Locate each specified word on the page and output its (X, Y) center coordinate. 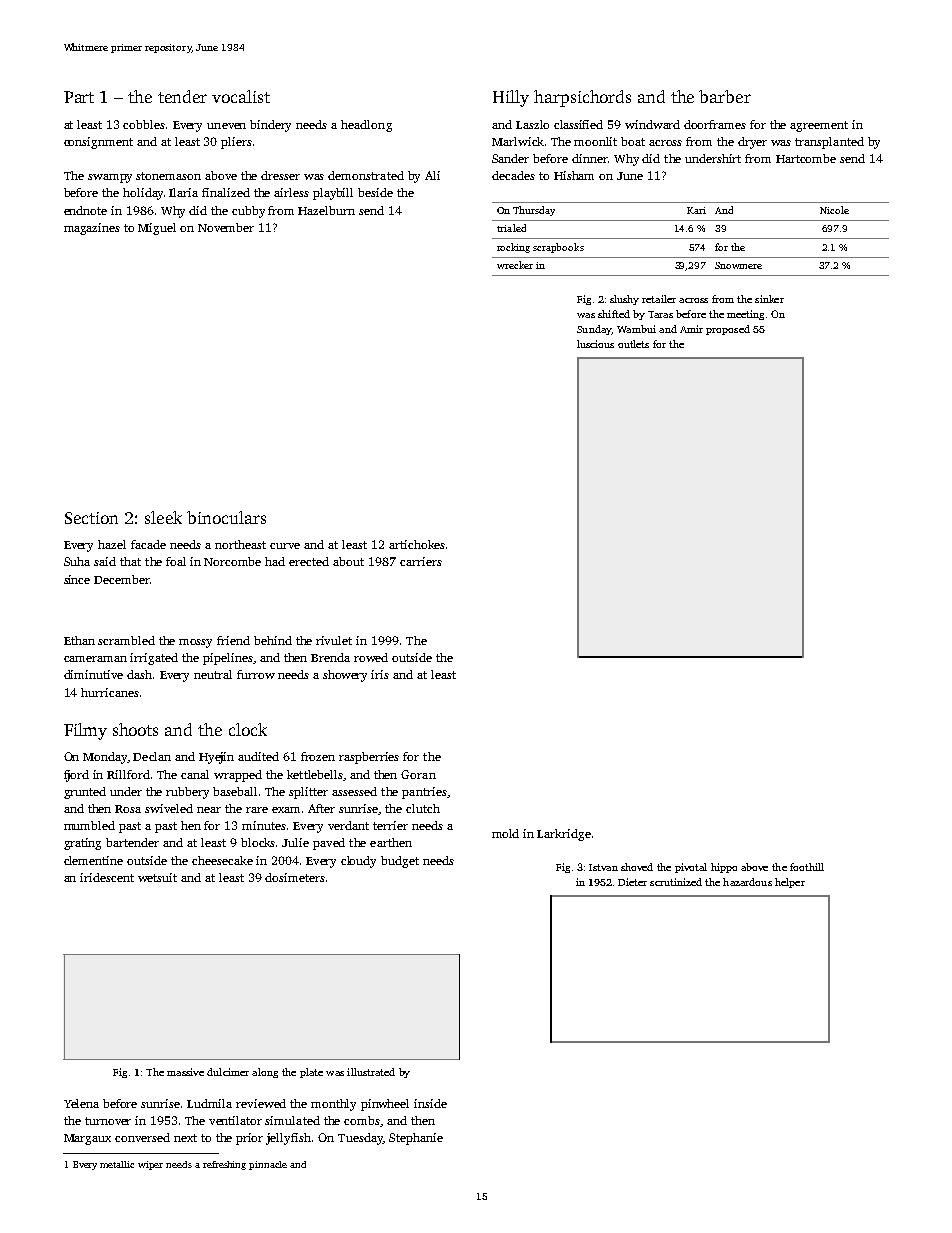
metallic (117, 1164)
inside (430, 1103)
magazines (92, 229)
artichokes (417, 544)
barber (725, 96)
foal (176, 561)
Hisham (574, 175)
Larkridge (564, 835)
